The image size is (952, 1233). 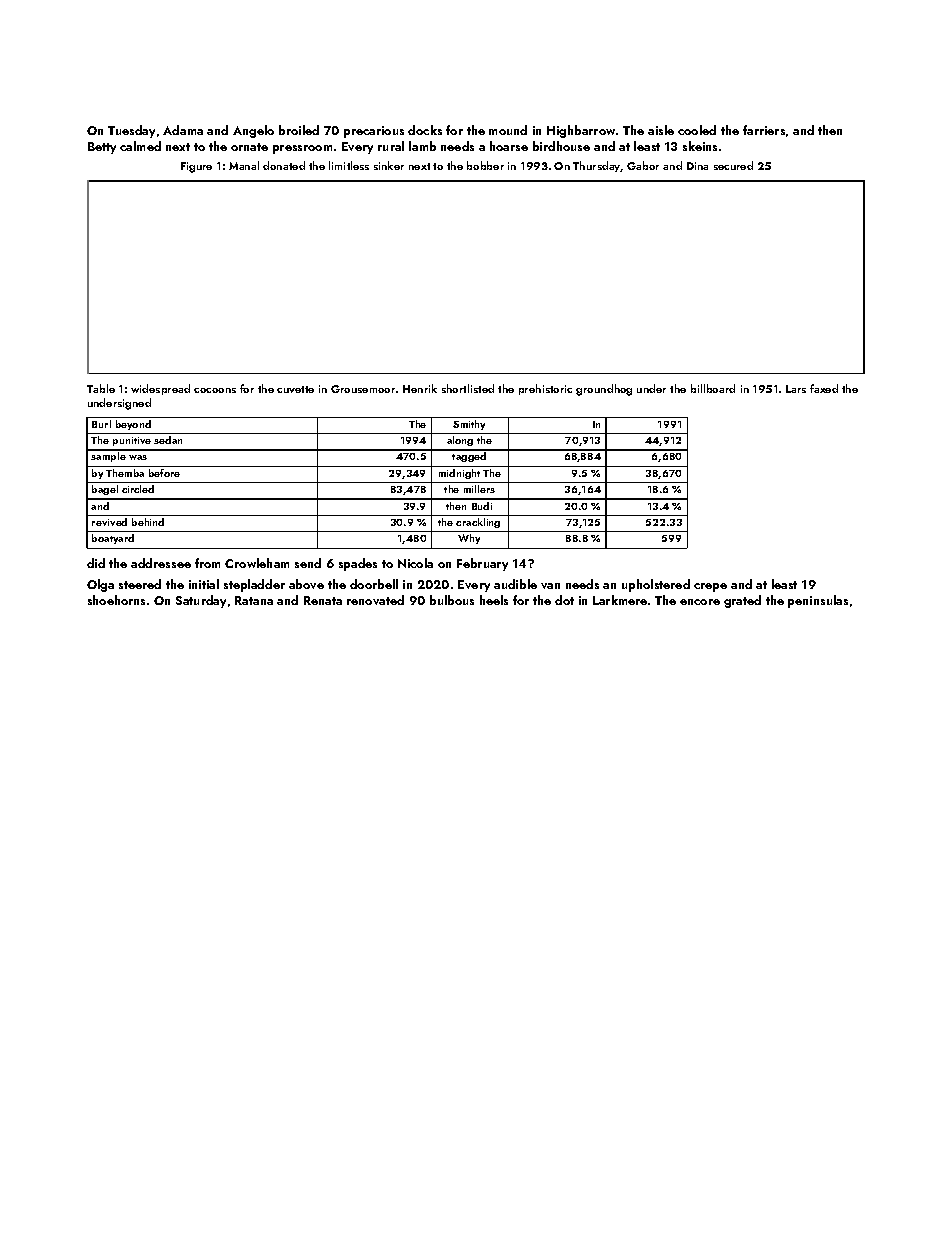 What do you see at coordinates (183, 130) in the document?
I see `Adama` at bounding box center [183, 130].
